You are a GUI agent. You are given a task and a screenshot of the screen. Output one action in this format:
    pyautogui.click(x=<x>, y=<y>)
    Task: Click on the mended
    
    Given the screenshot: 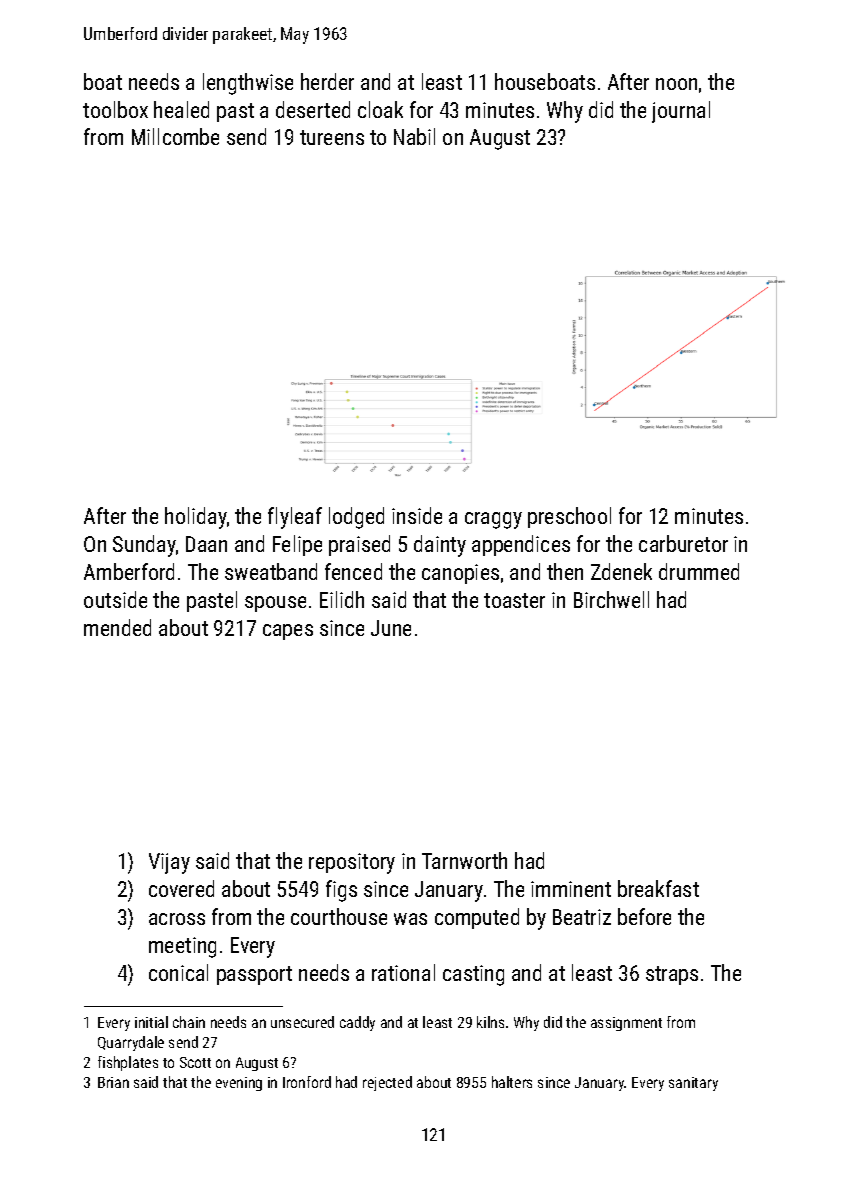 What is the action you would take?
    pyautogui.click(x=117, y=627)
